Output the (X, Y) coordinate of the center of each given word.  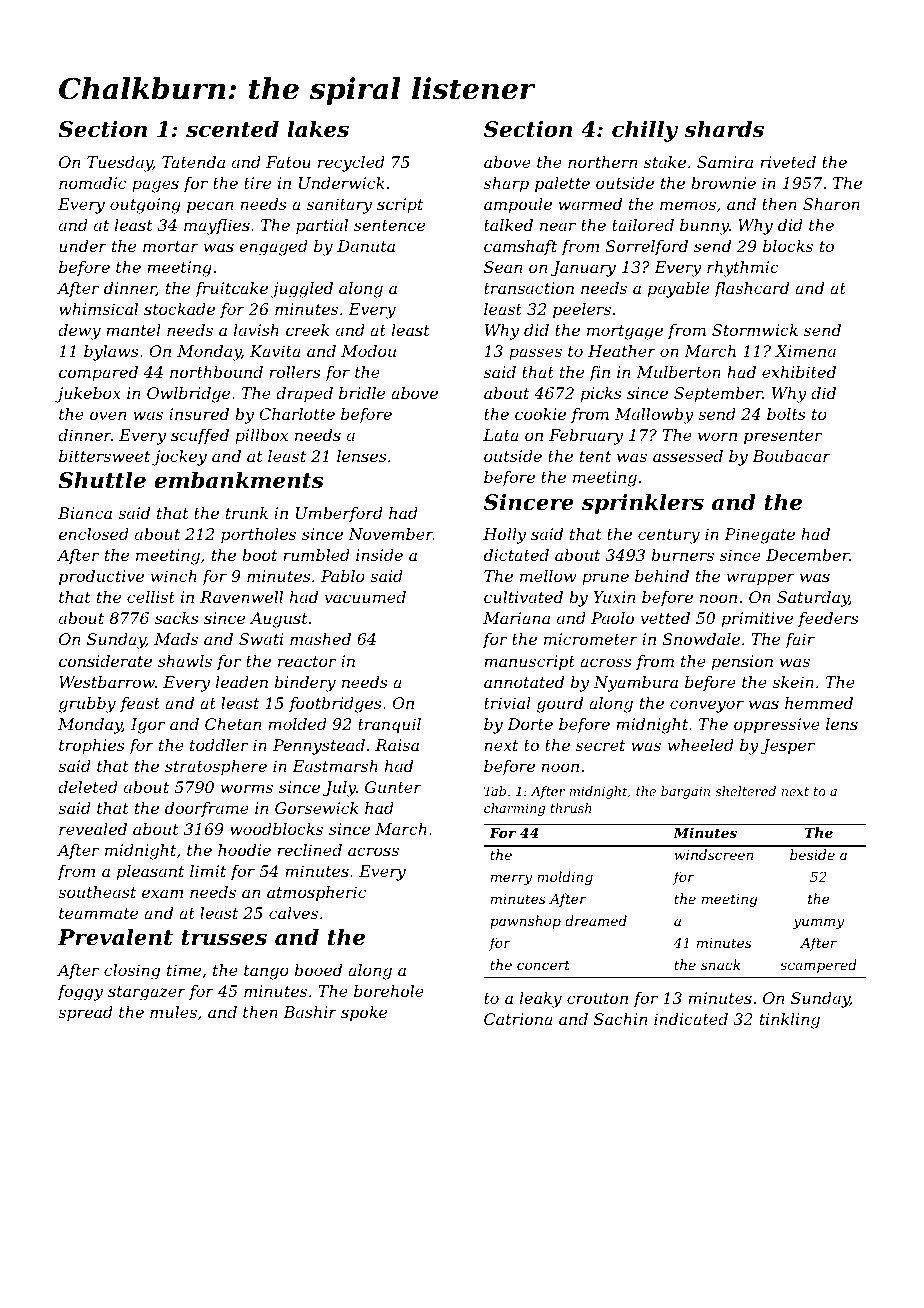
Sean (503, 267)
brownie (723, 183)
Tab (495, 791)
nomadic (92, 183)
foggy (80, 993)
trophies (92, 747)
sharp (506, 185)
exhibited (799, 372)
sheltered (745, 791)
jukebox (88, 395)
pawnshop (525, 922)
